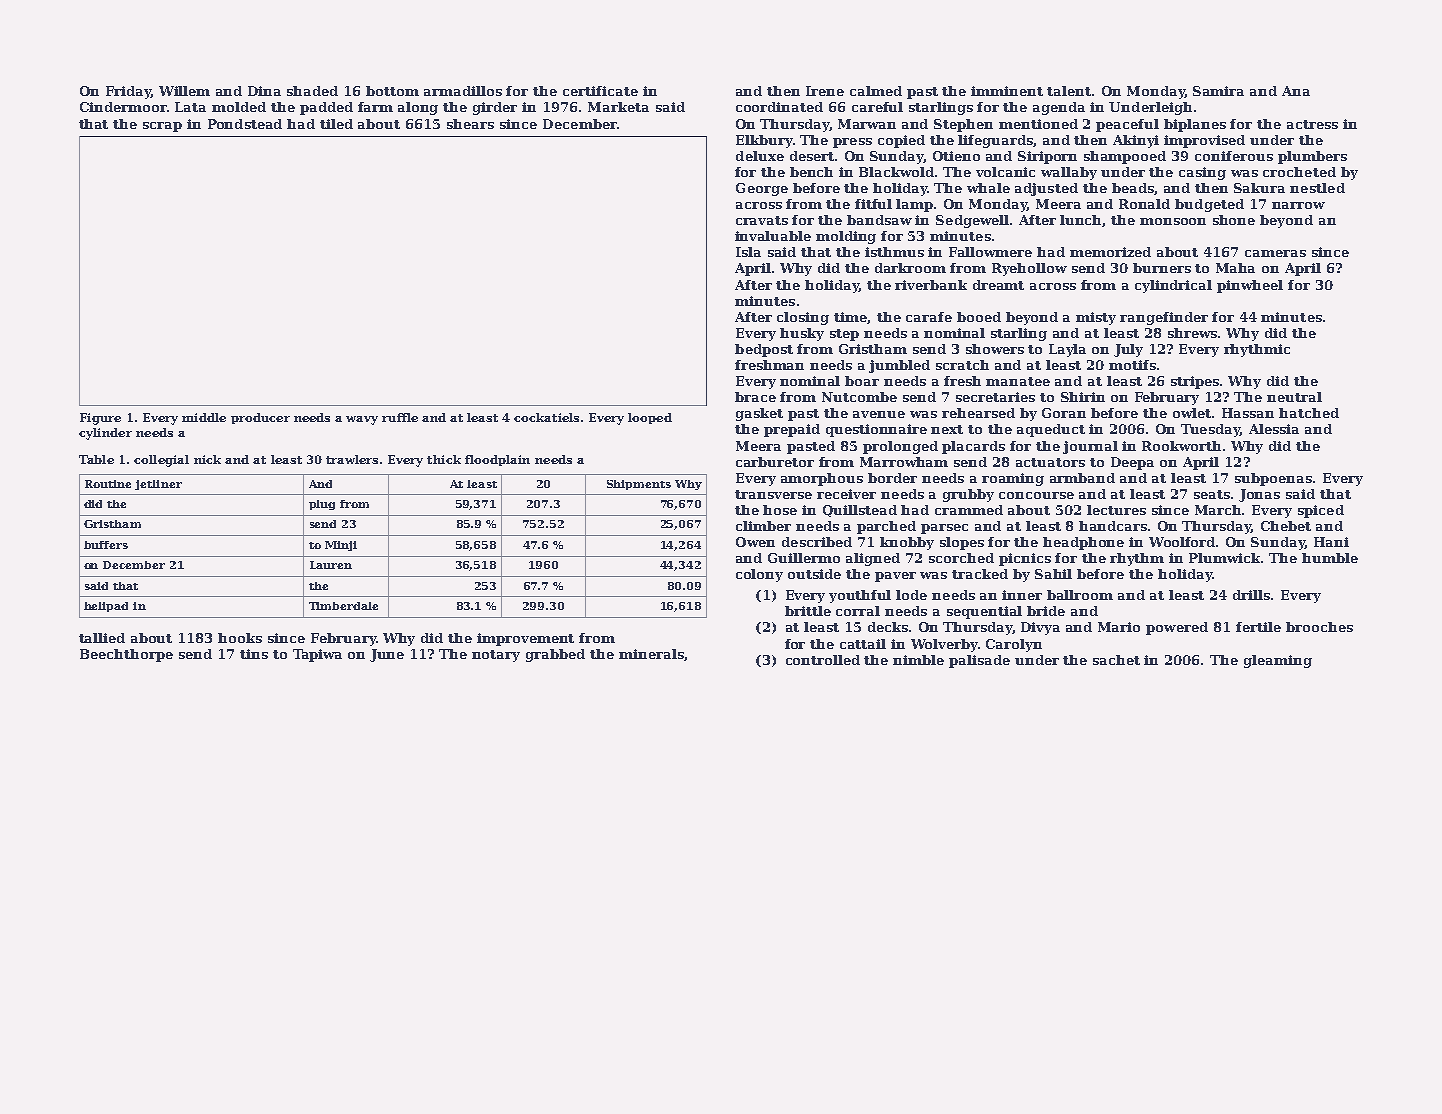 The width and height of the screenshot is (1442, 1114). Describe the element at coordinates (106, 545) in the screenshot. I see `buffers` at that location.
